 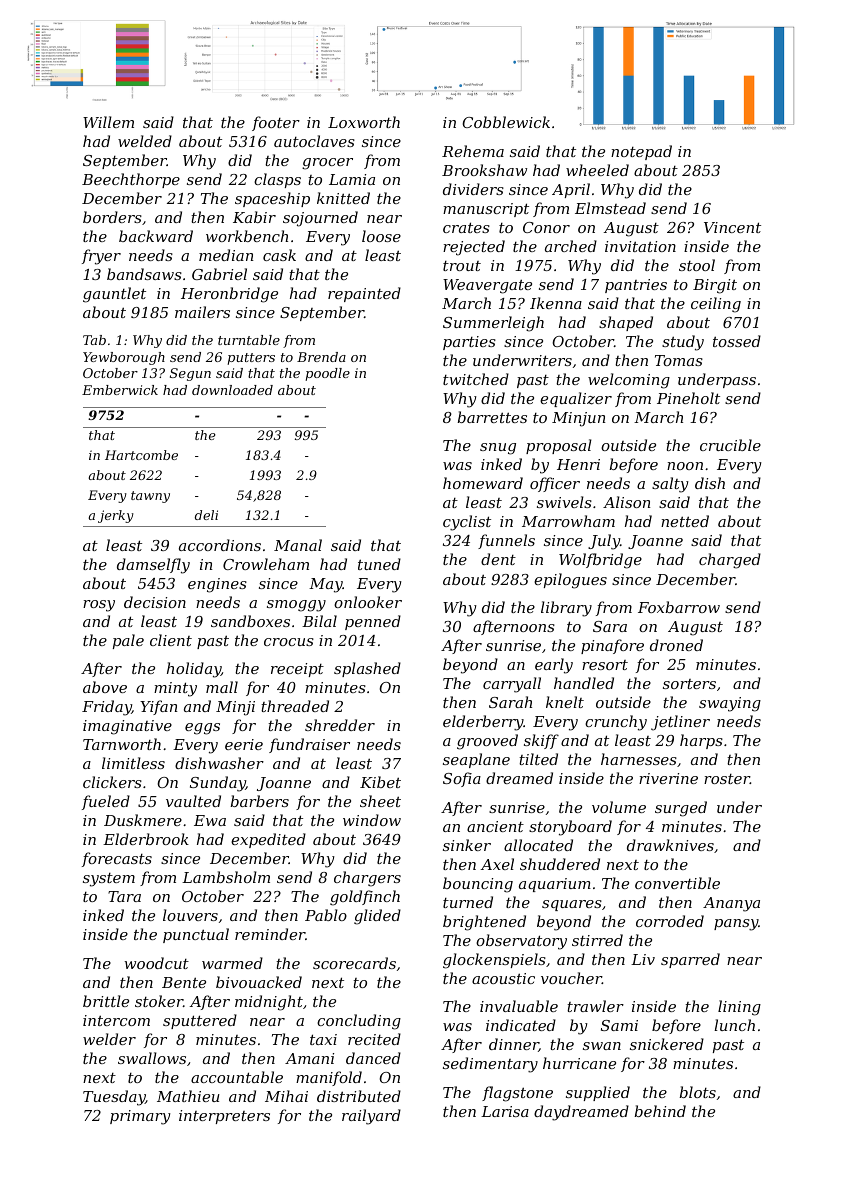 I want to click on vaulted, so click(x=193, y=801).
